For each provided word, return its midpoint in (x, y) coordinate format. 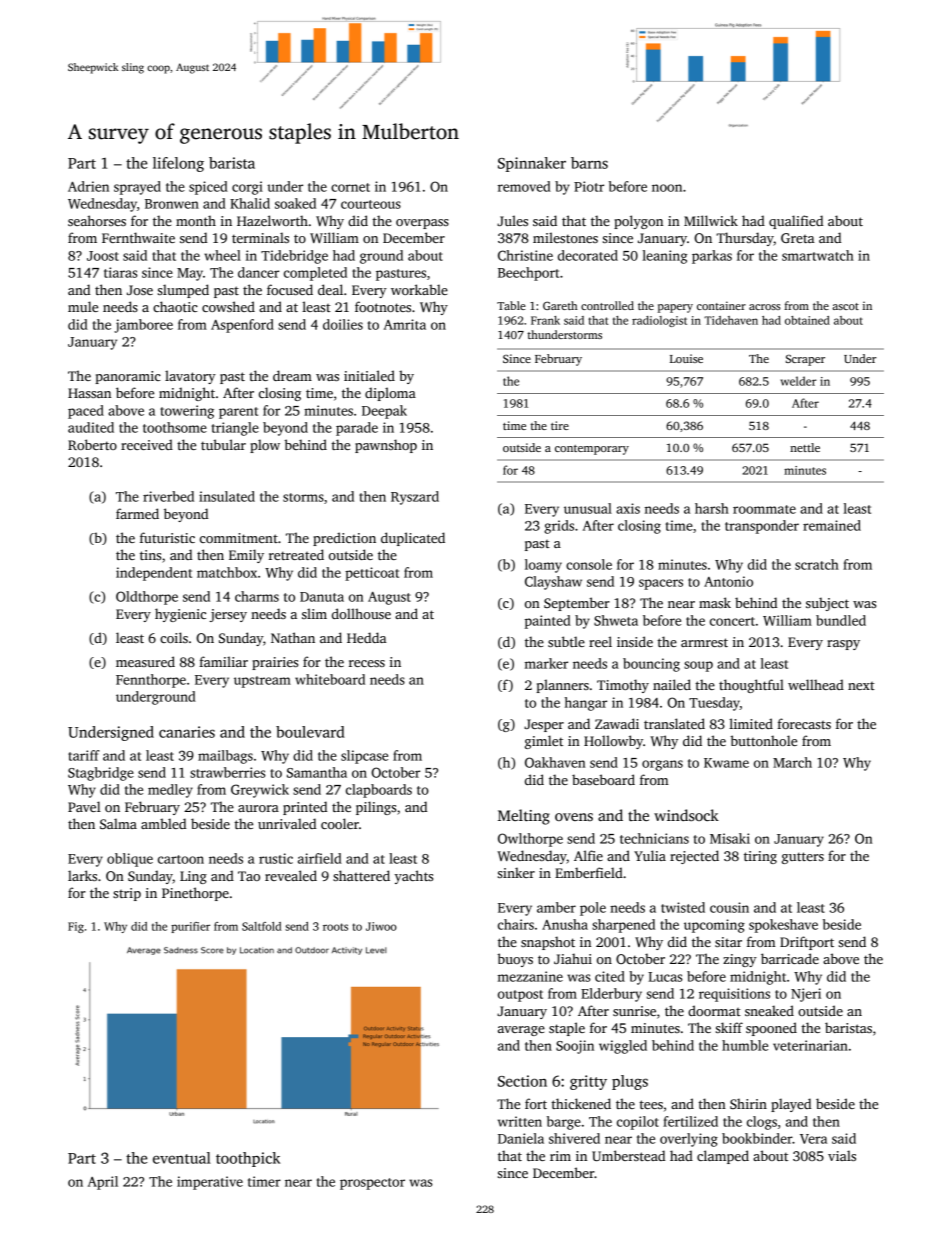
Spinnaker (532, 164)
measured (145, 661)
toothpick (248, 1159)
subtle (566, 641)
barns (589, 163)
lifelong (178, 164)
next (861, 686)
